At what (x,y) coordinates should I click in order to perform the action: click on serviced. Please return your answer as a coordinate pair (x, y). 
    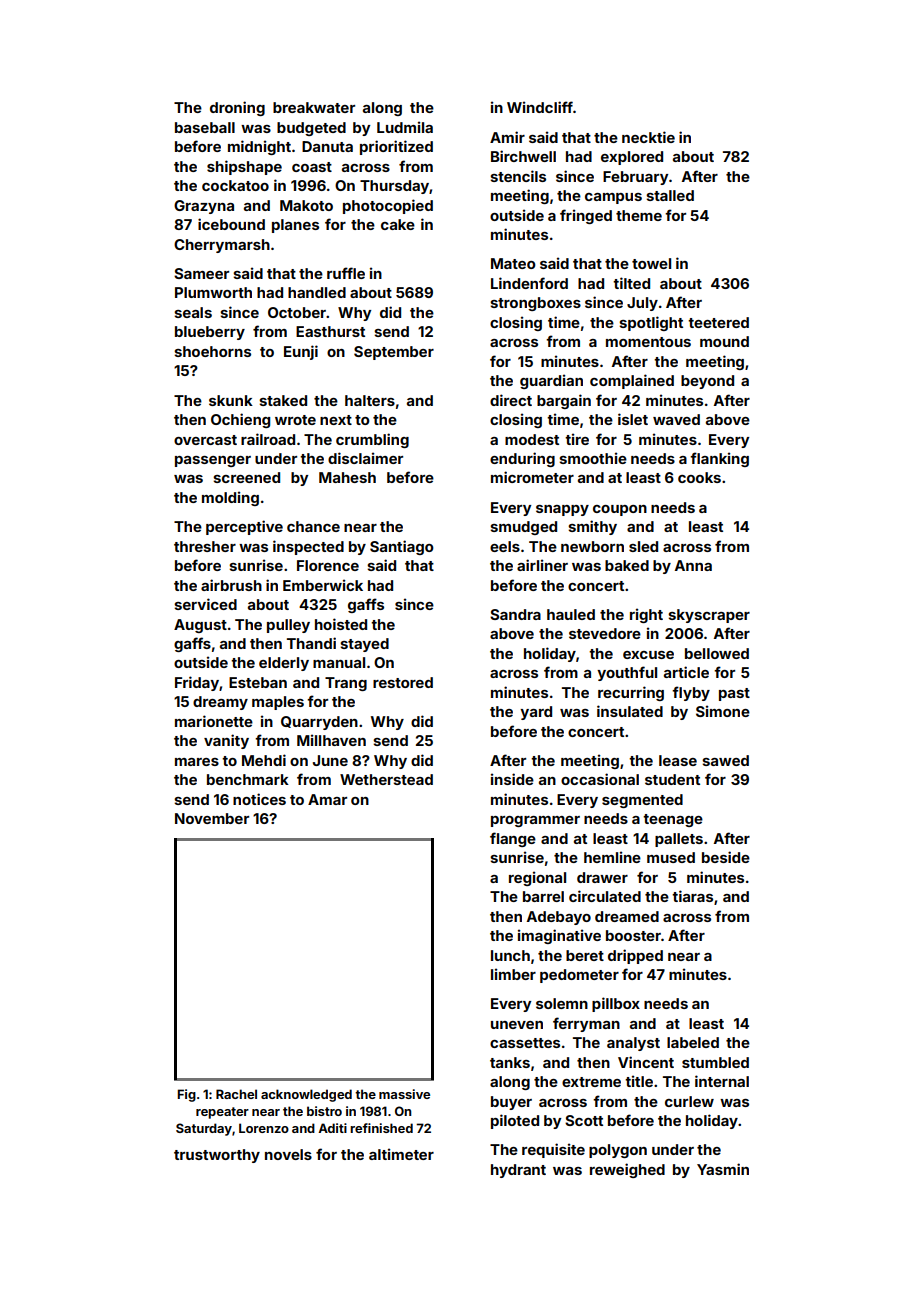
    Looking at the image, I should click on (205, 604).
